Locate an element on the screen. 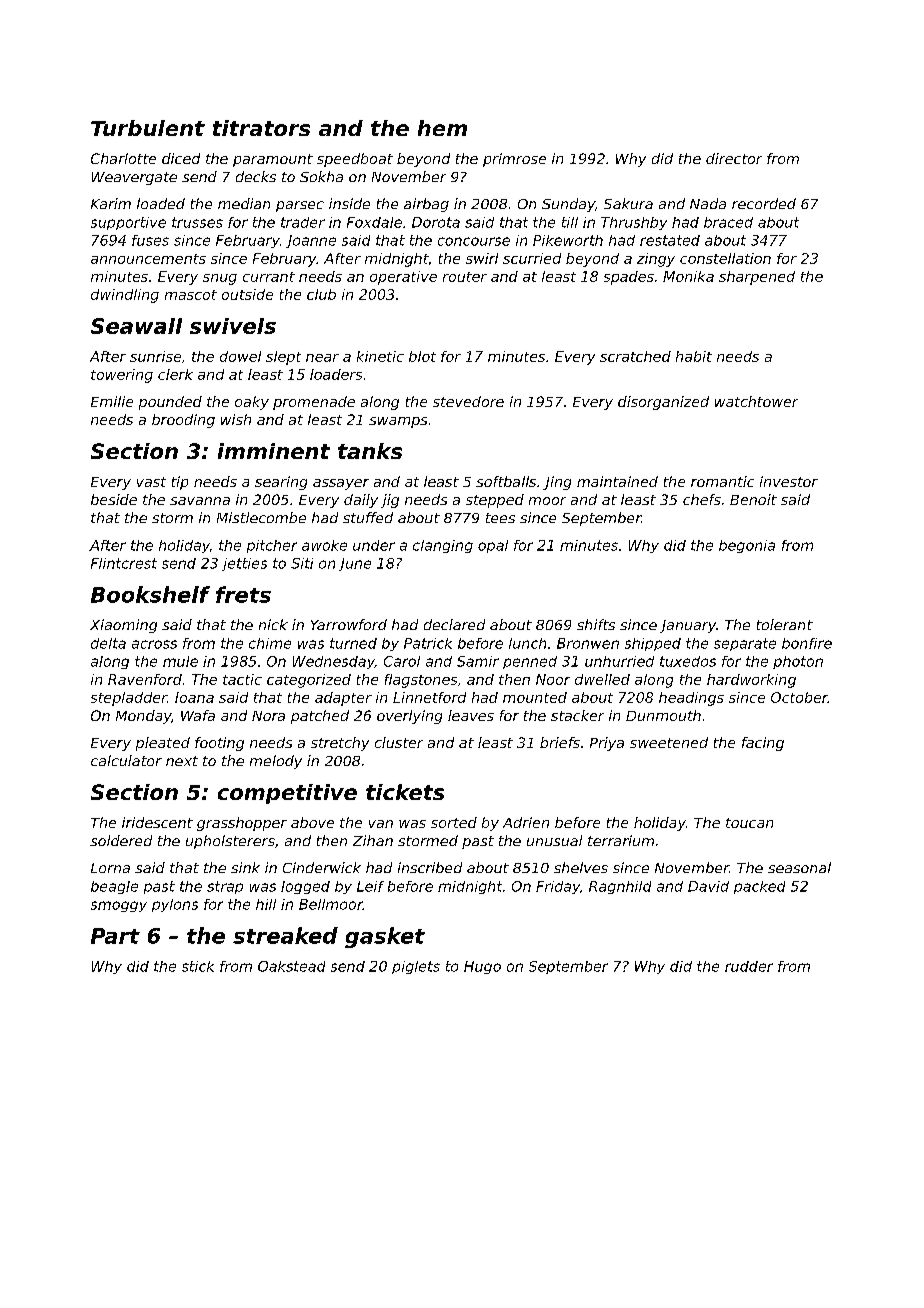 This screenshot has width=924, height=1308. stick is located at coordinates (198, 966).
